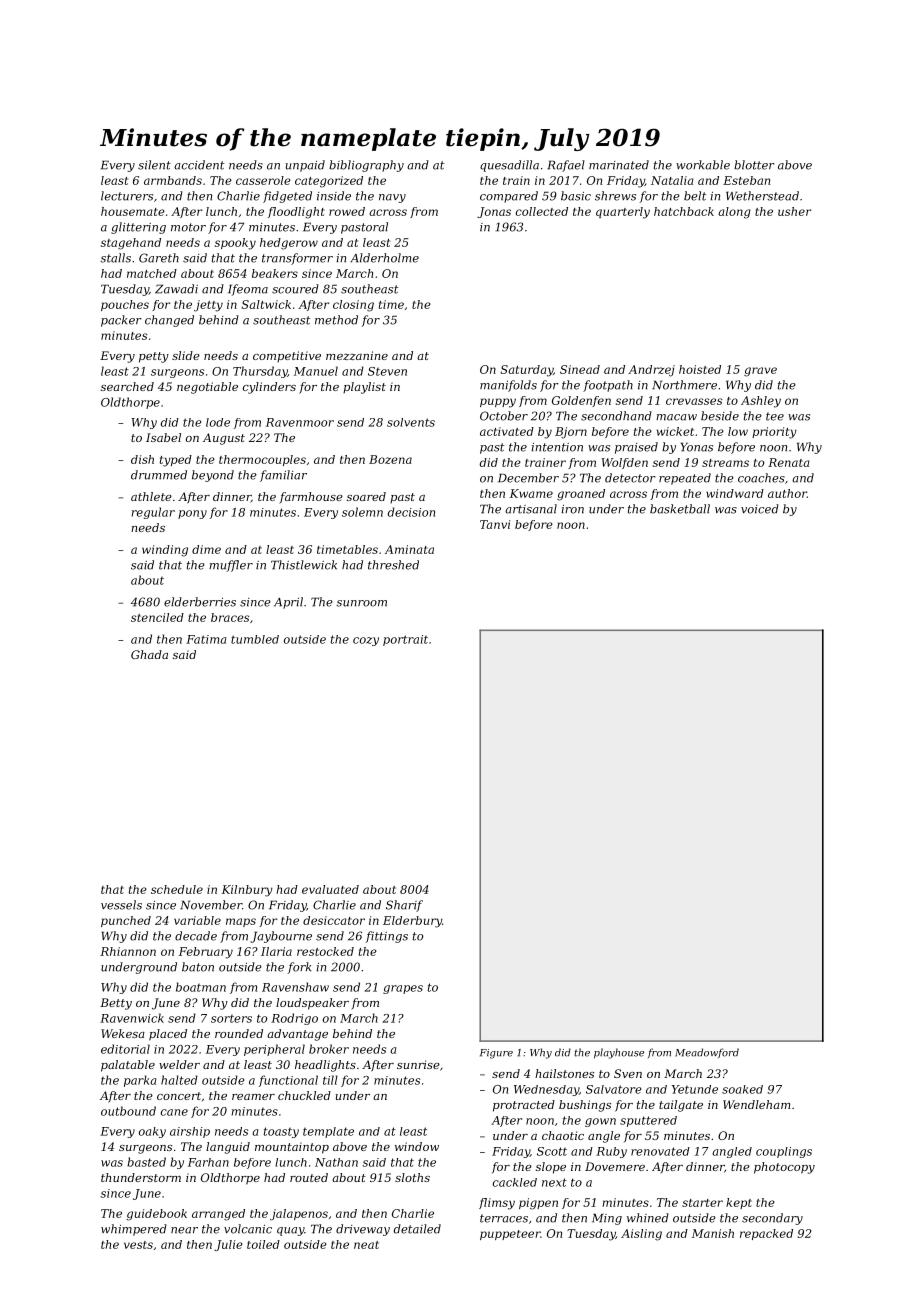 This screenshot has height=1308, width=924. I want to click on workable, so click(703, 165).
